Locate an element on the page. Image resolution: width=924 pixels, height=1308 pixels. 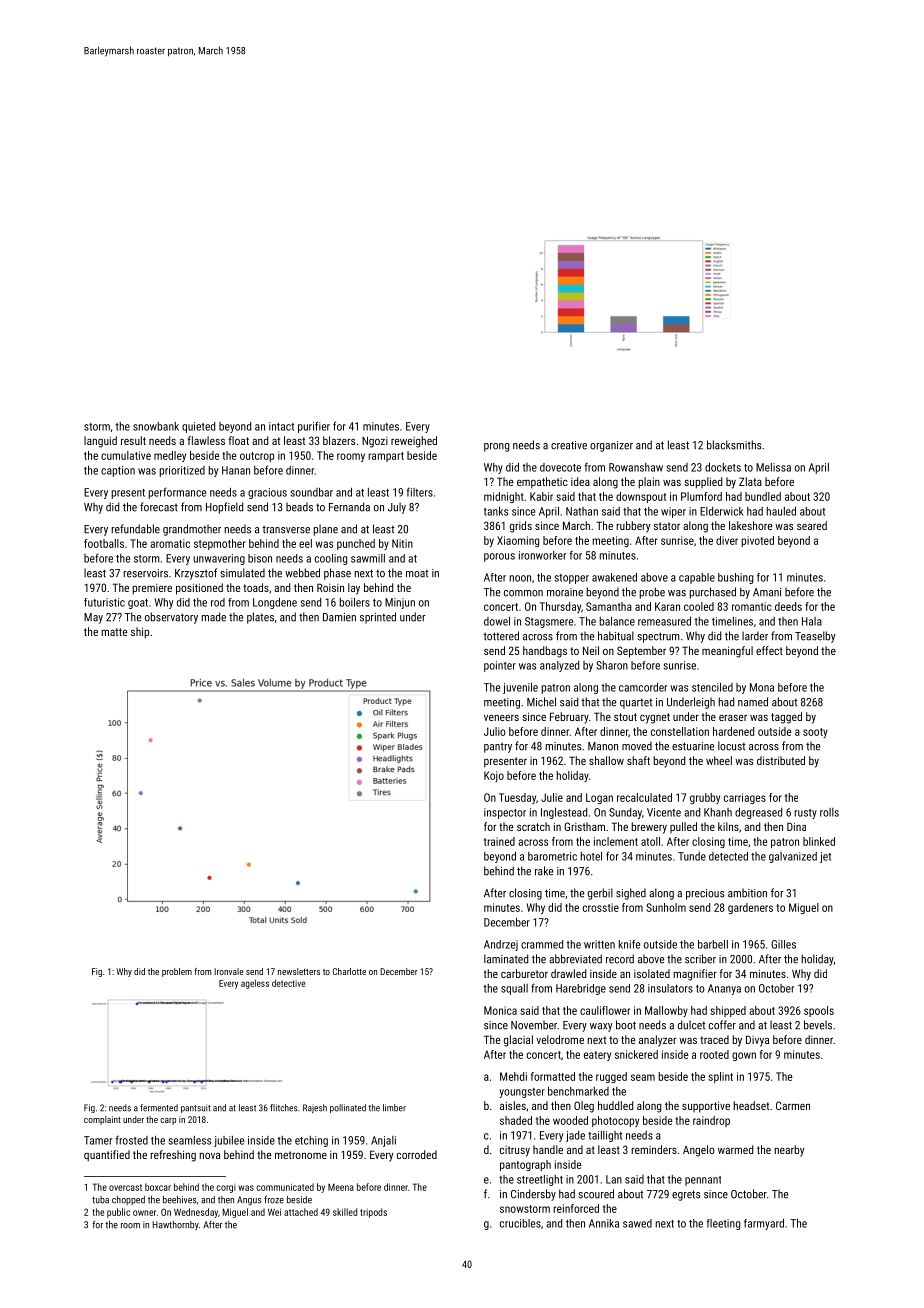
farmyard is located at coordinates (764, 1224).
